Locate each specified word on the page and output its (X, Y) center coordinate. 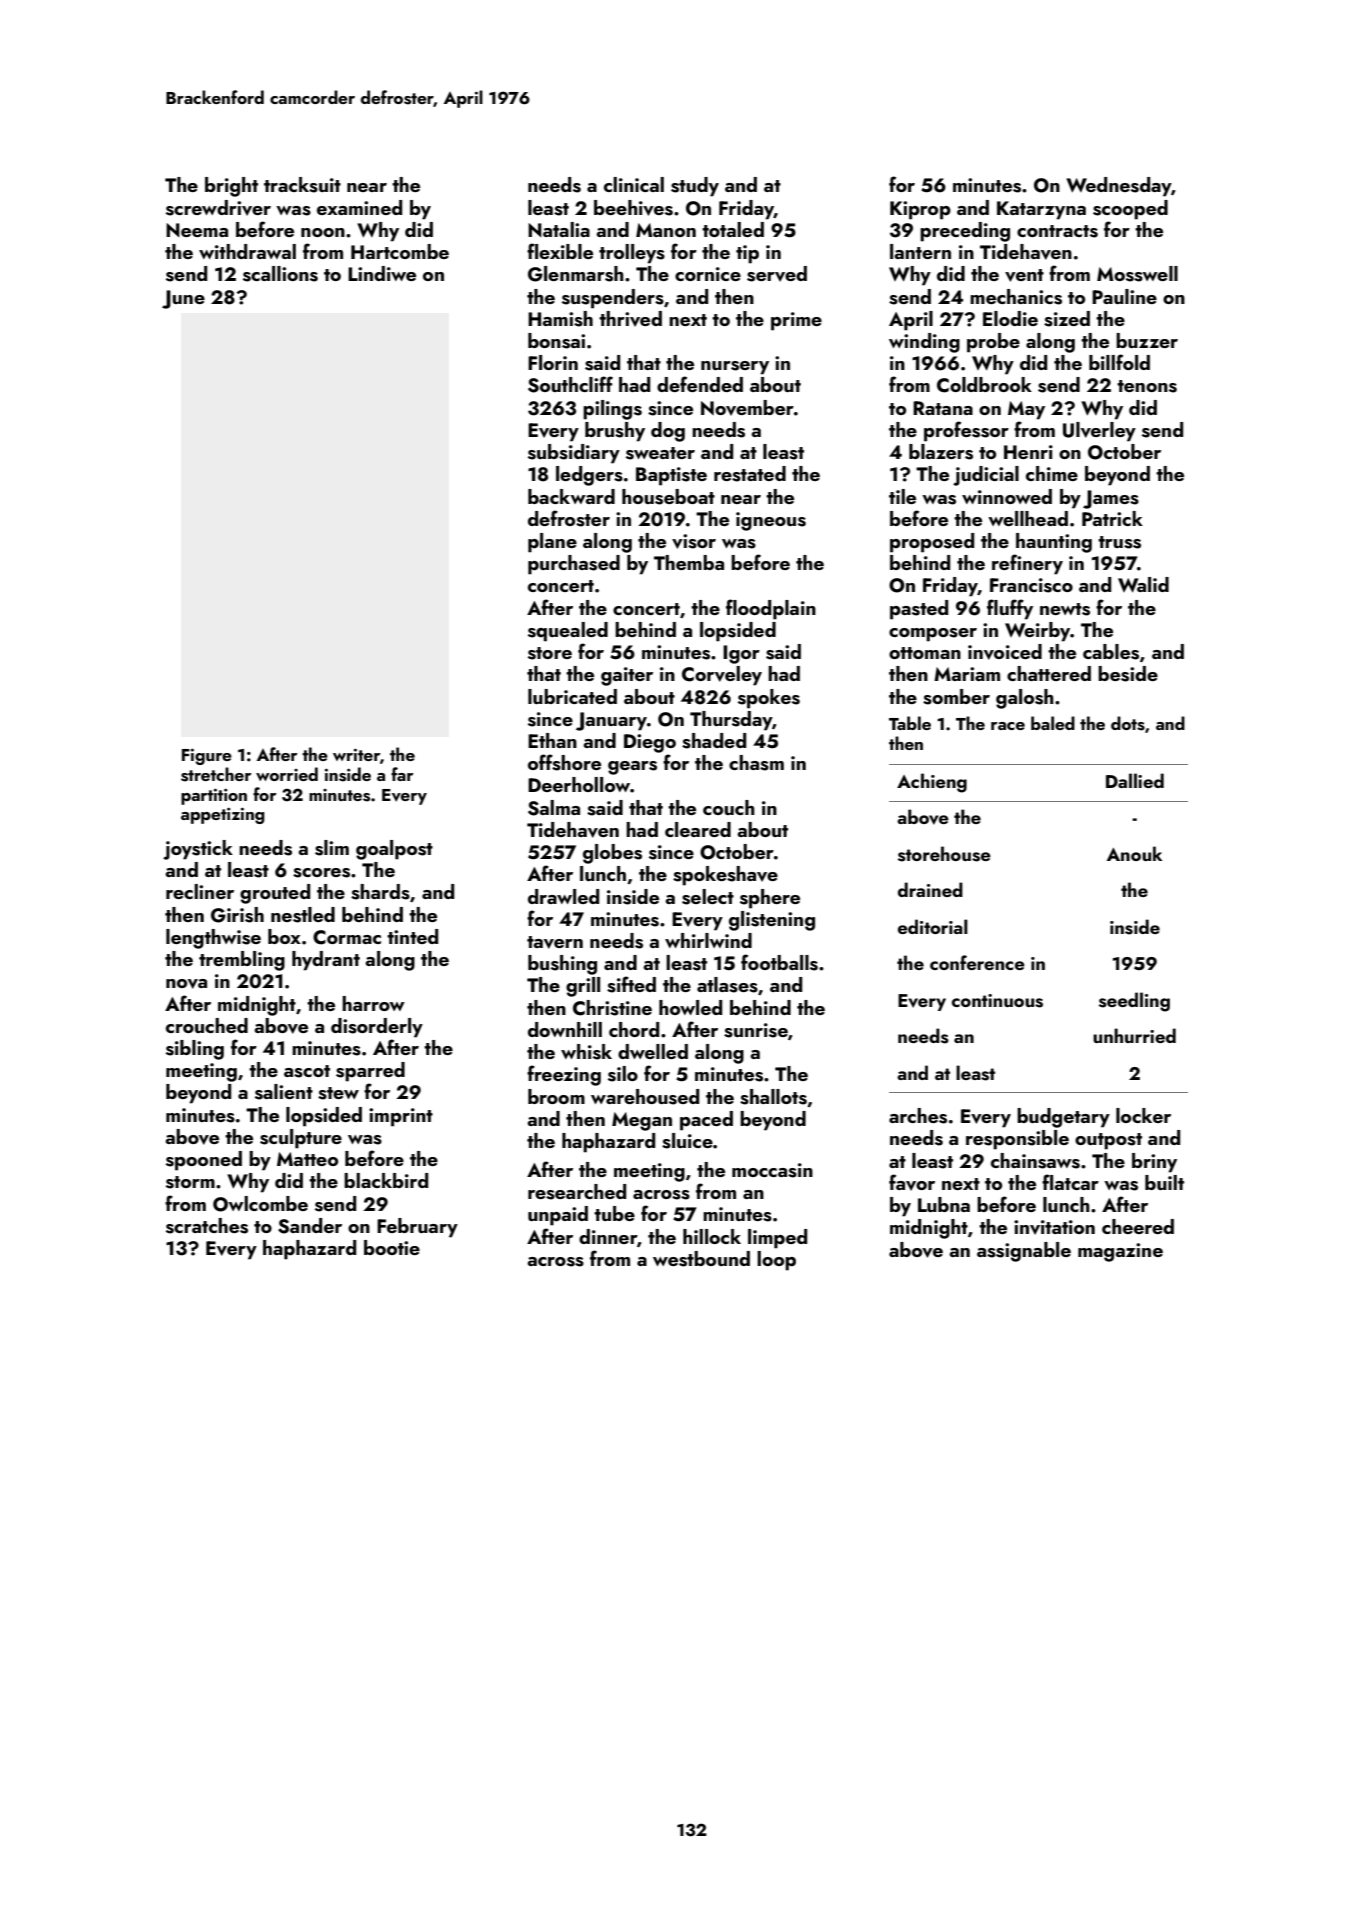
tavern (555, 942)
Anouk (1134, 853)
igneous (771, 521)
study (695, 187)
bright (231, 187)
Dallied (1135, 780)
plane (552, 543)
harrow (373, 1003)
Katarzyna (1041, 210)
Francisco (1031, 585)
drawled (563, 896)
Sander (310, 1226)
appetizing (223, 815)
